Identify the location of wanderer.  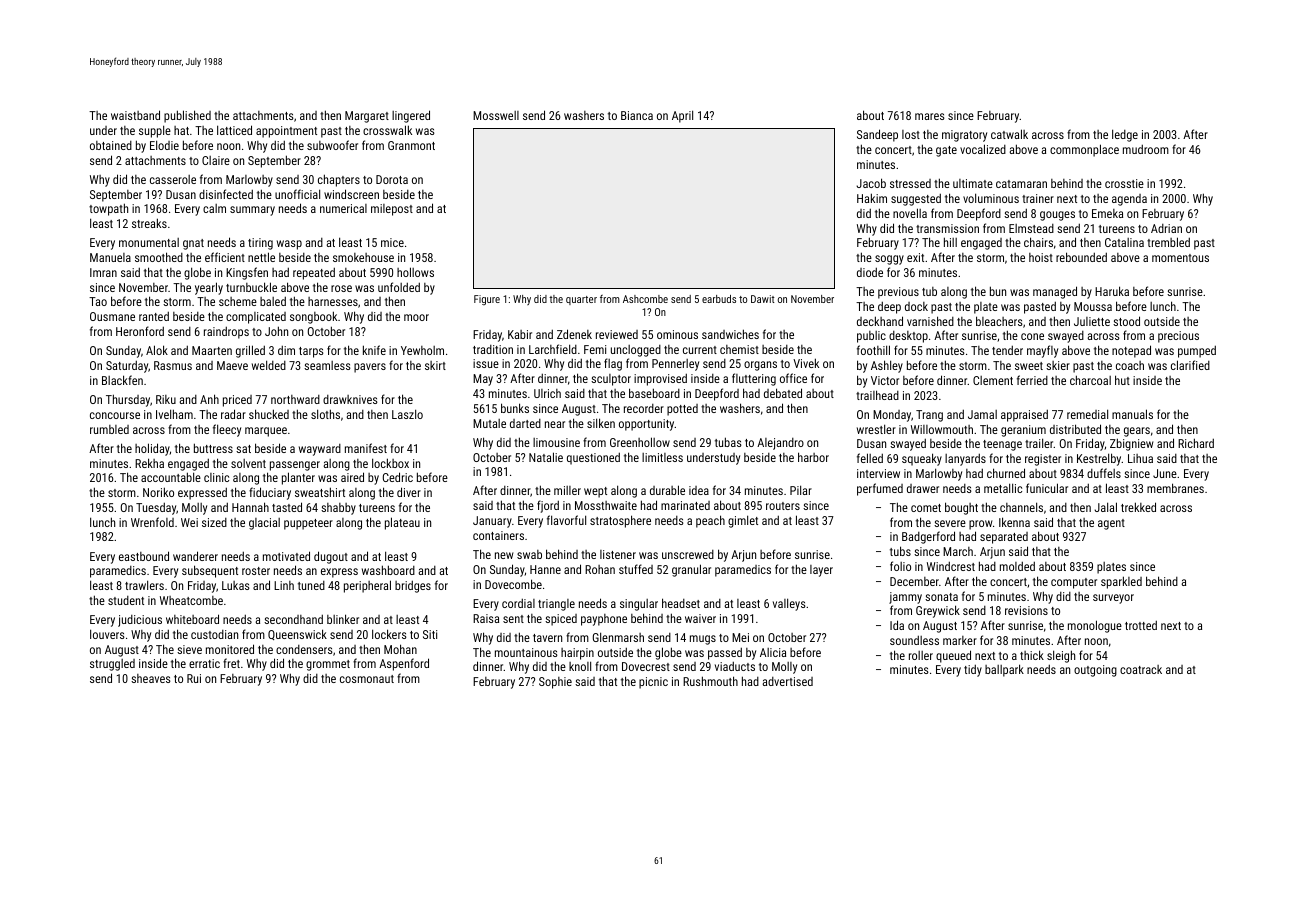
(195, 556).
